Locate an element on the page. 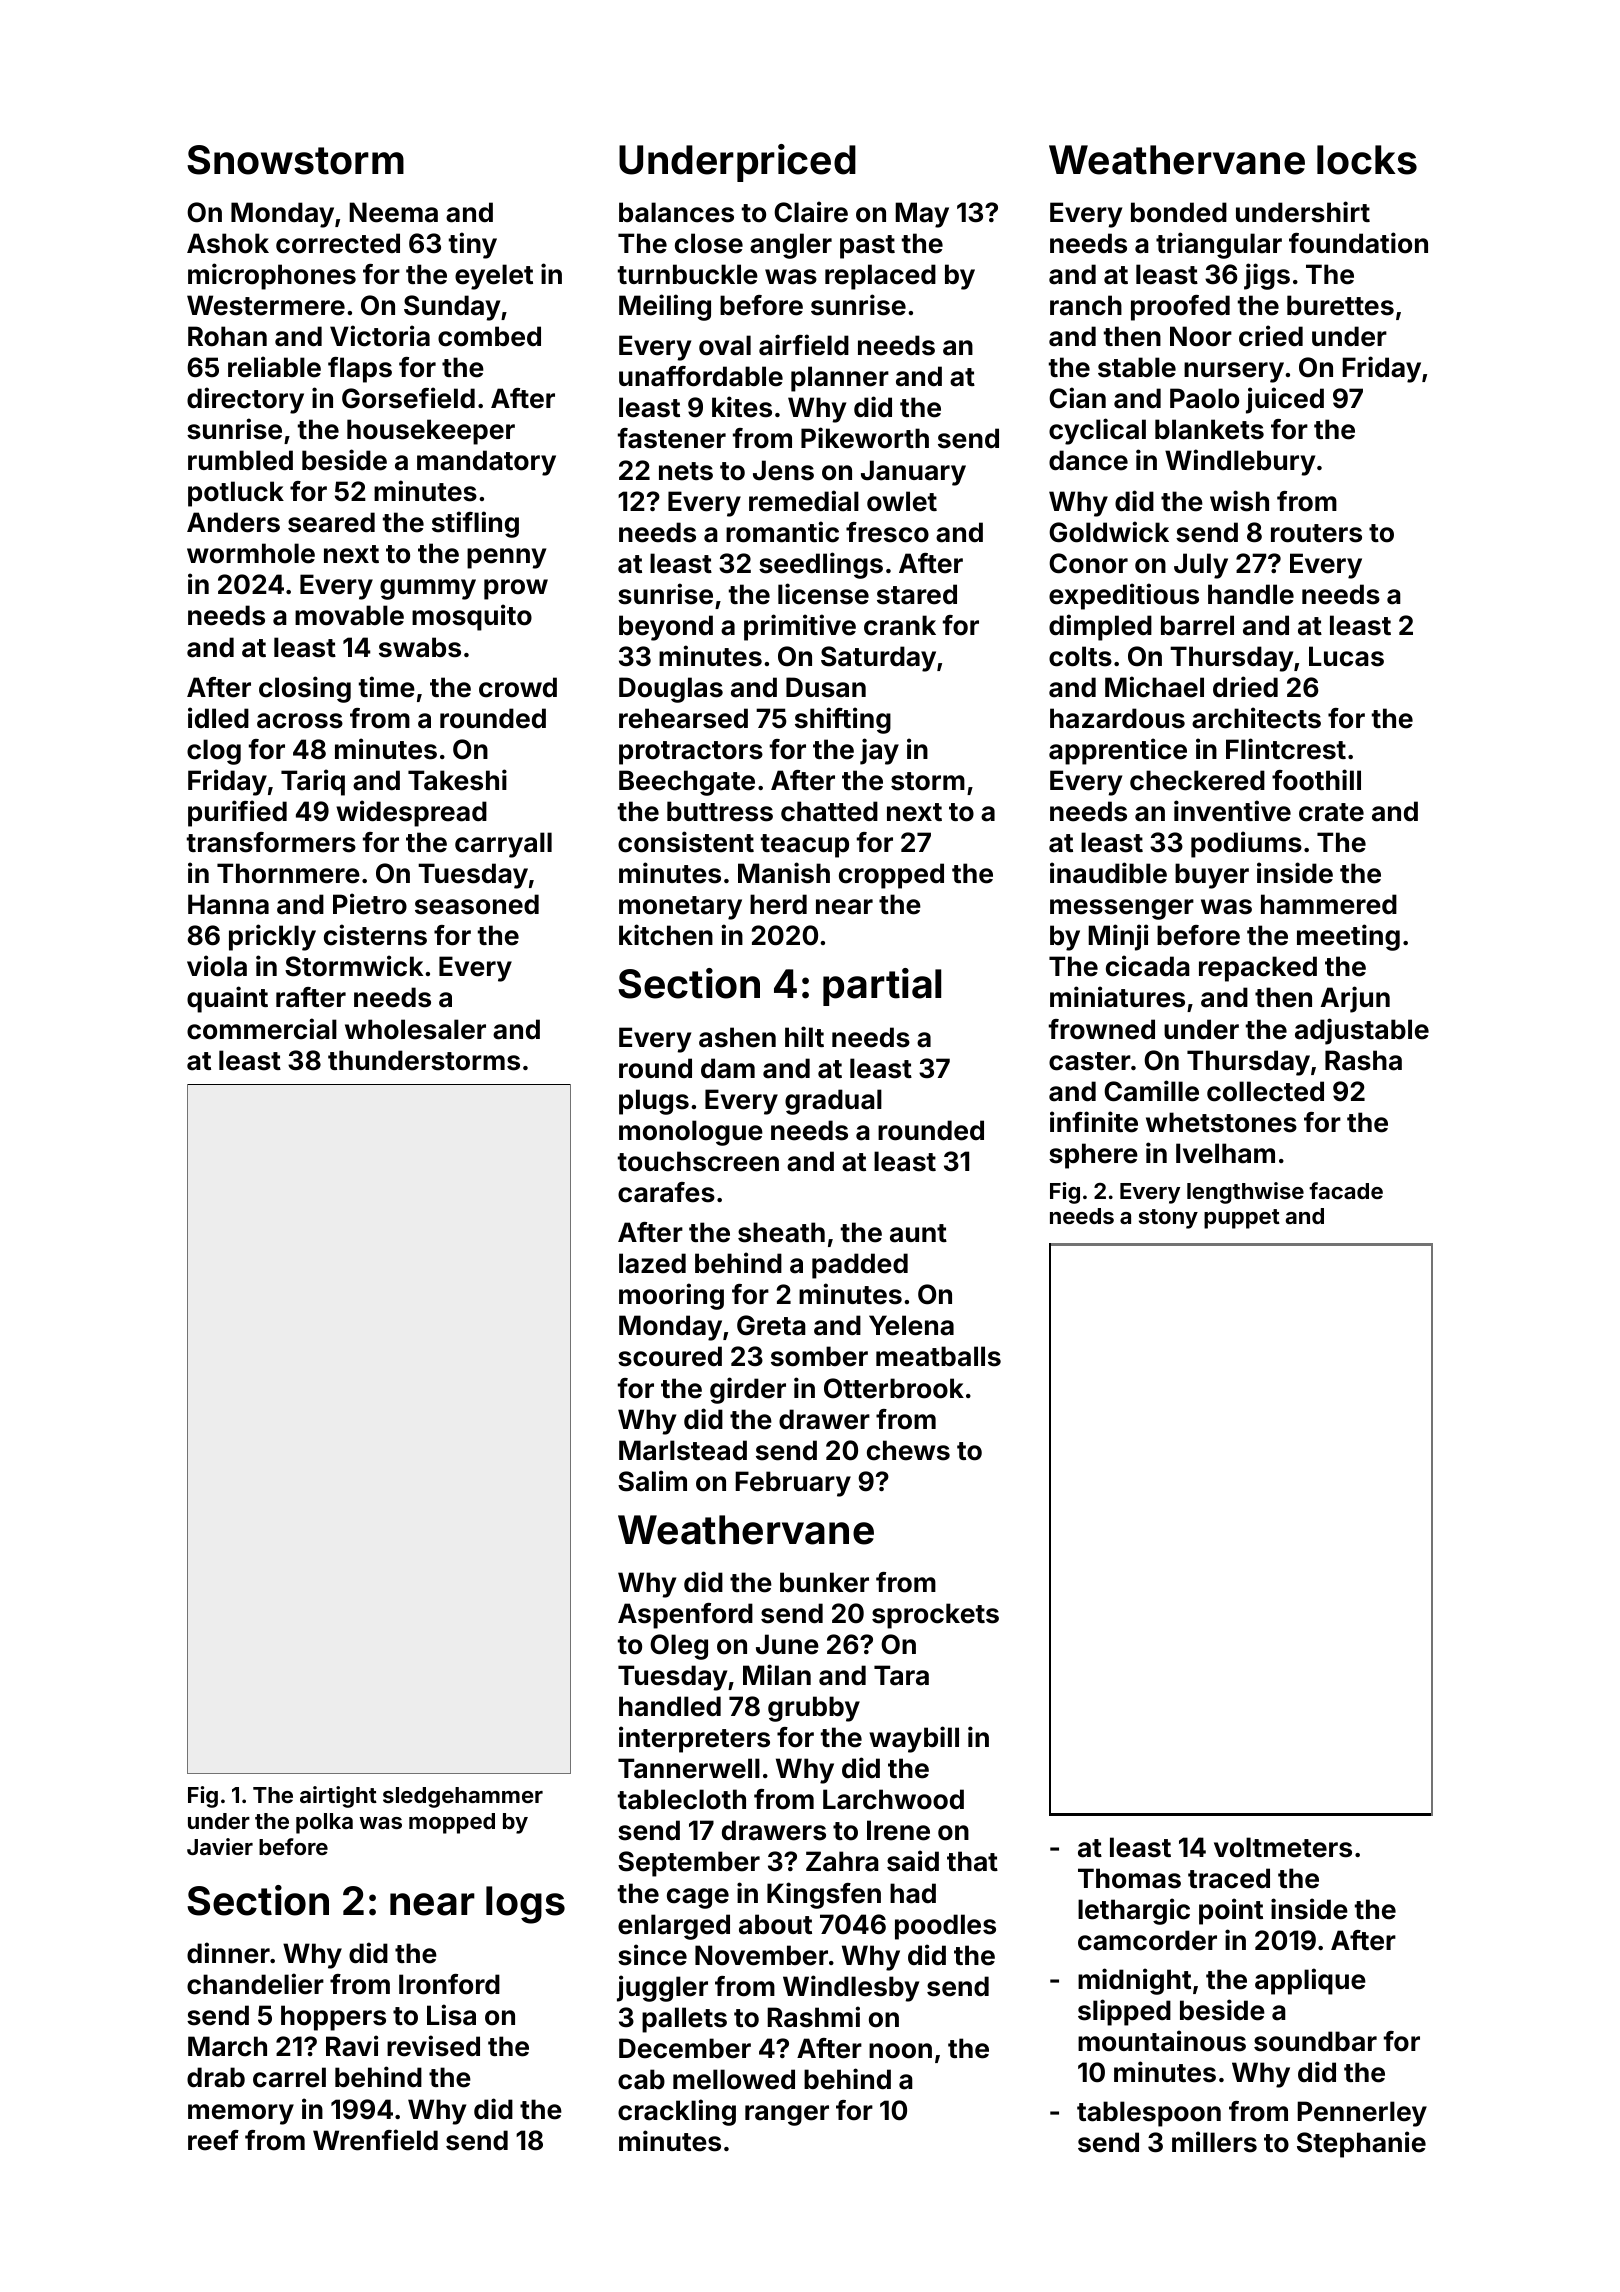  swabs is located at coordinates (420, 647).
